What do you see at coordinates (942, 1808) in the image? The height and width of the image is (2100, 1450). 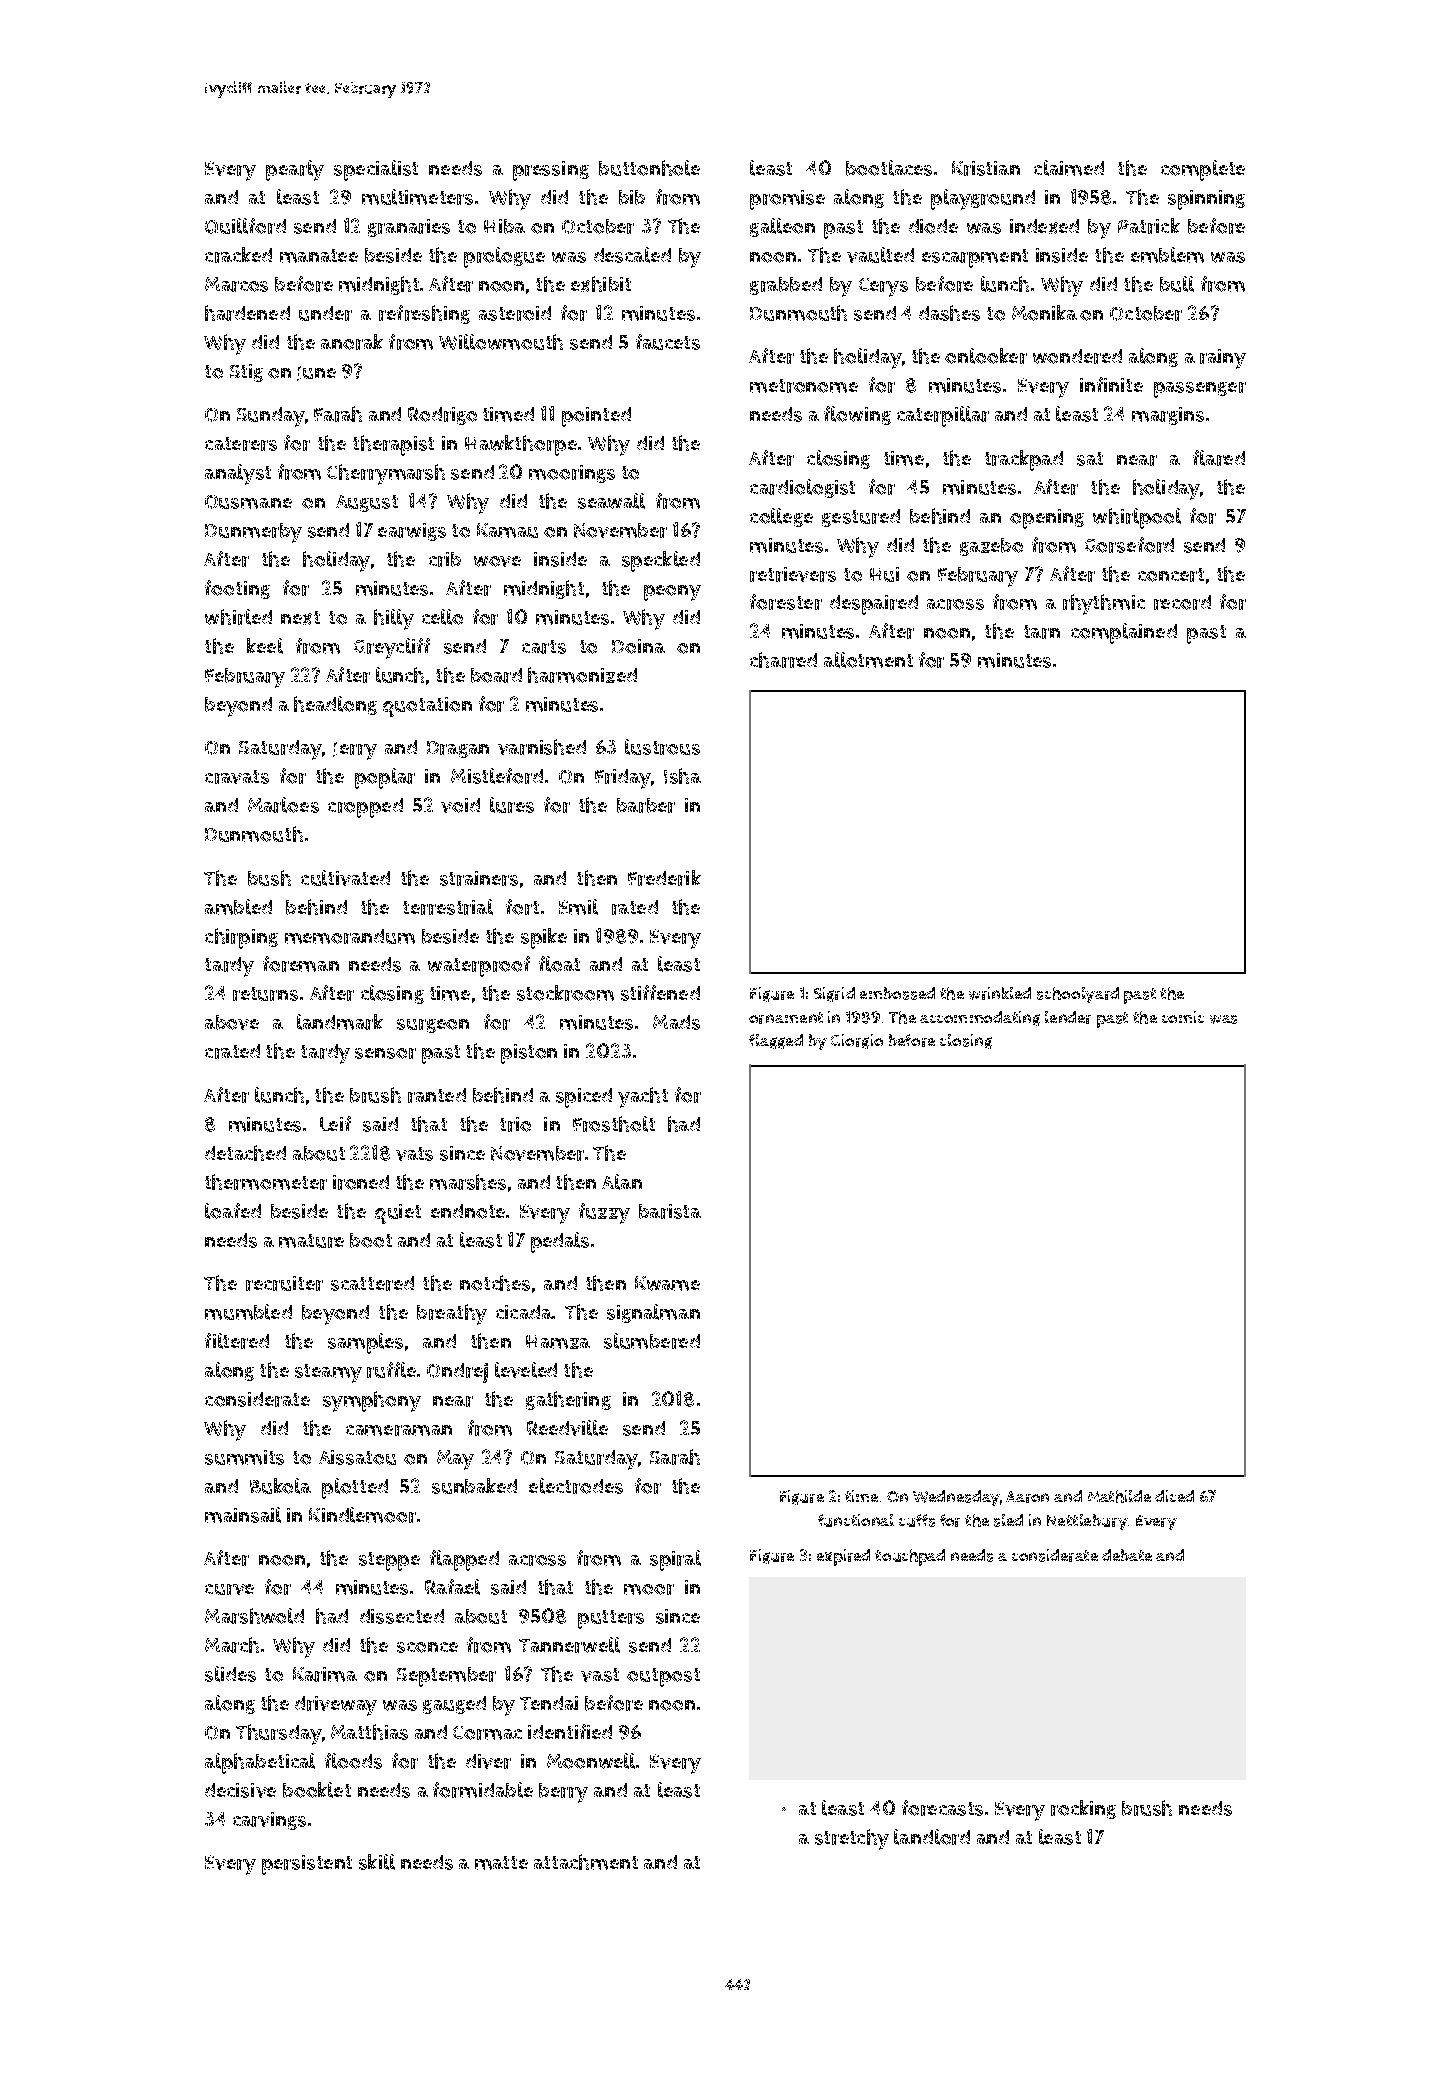 I see `forecasts` at bounding box center [942, 1808].
